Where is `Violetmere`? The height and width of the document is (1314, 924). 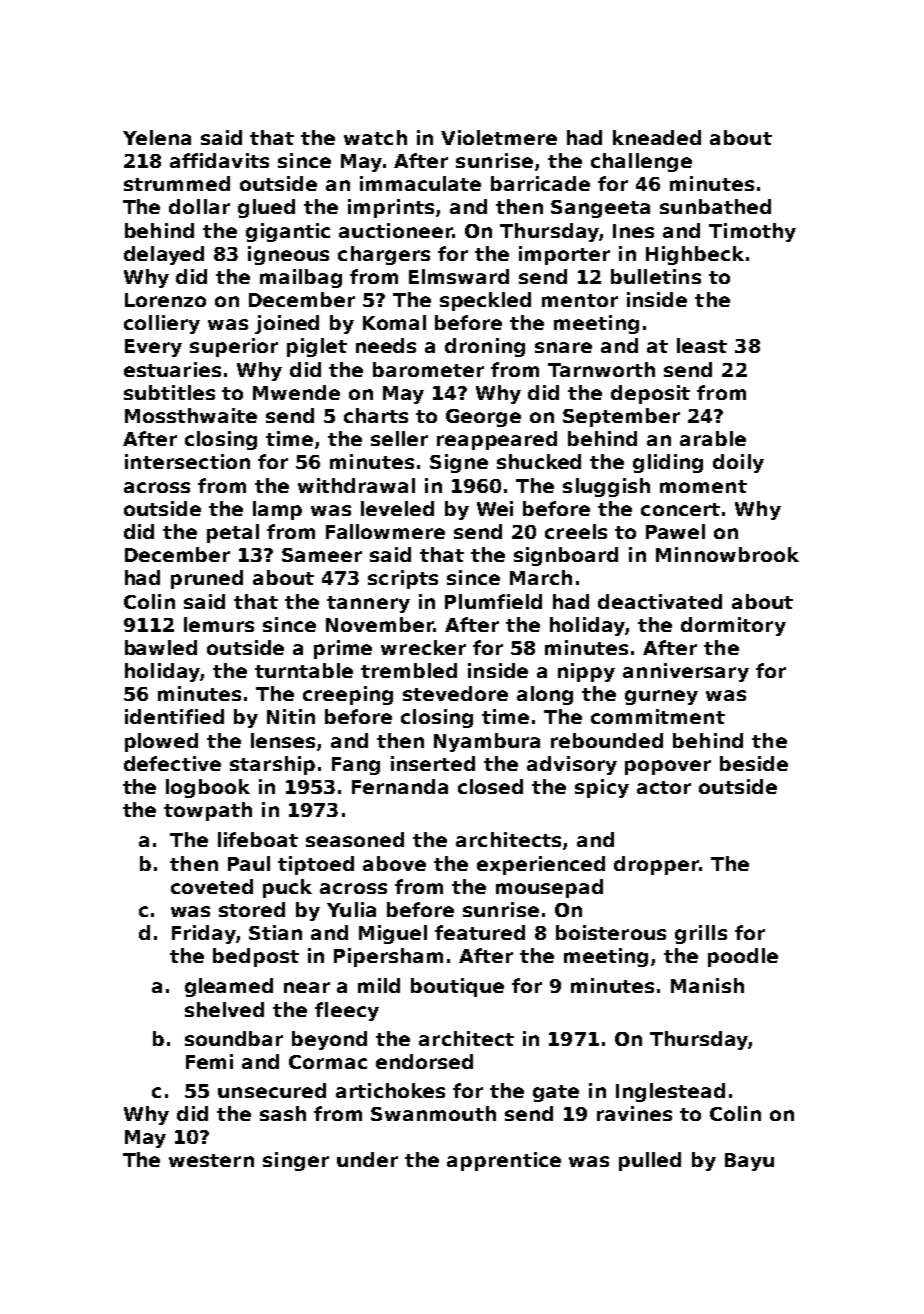
Violetmere is located at coordinates (499, 137).
